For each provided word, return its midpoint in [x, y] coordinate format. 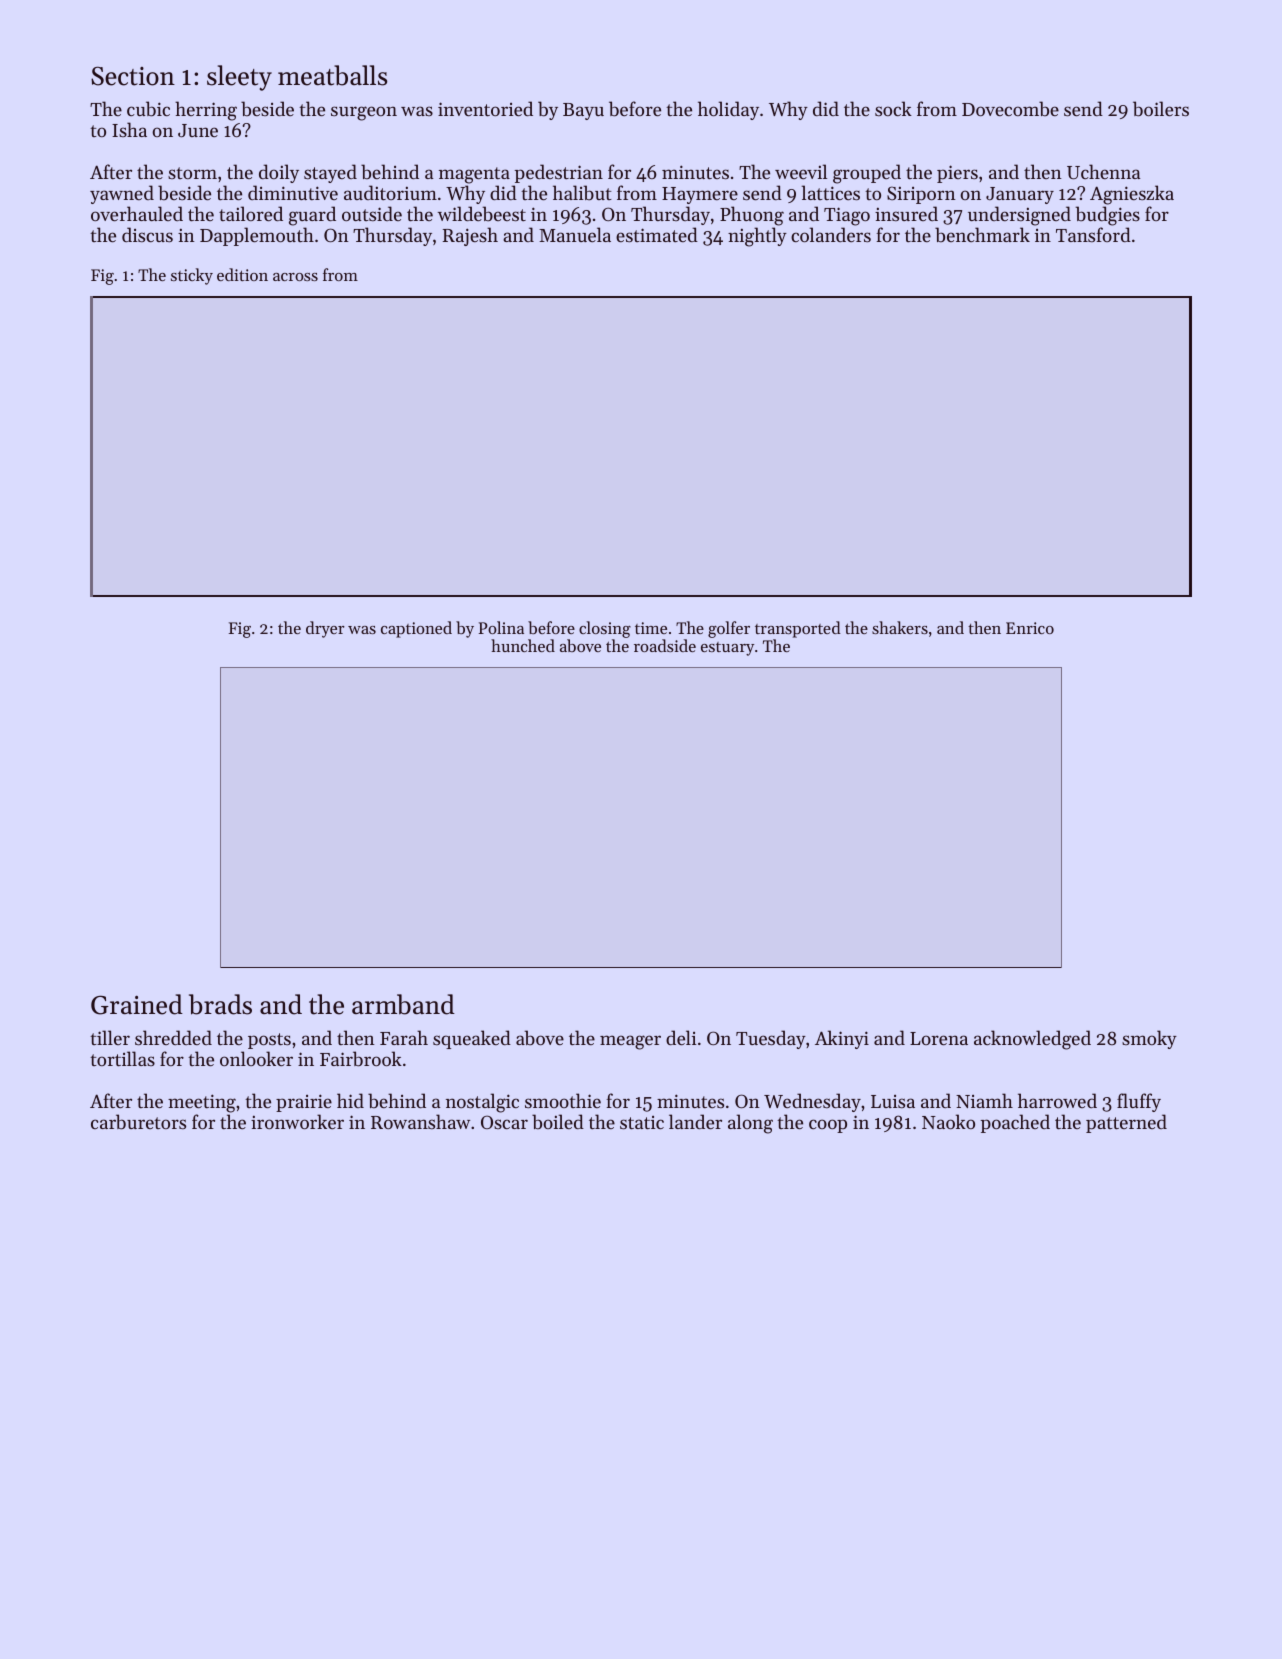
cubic [148, 109]
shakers [900, 627]
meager [630, 1042]
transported [798, 629]
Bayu [583, 111]
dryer [325, 629]
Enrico [1030, 628]
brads [220, 1004]
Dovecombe [1010, 109]
